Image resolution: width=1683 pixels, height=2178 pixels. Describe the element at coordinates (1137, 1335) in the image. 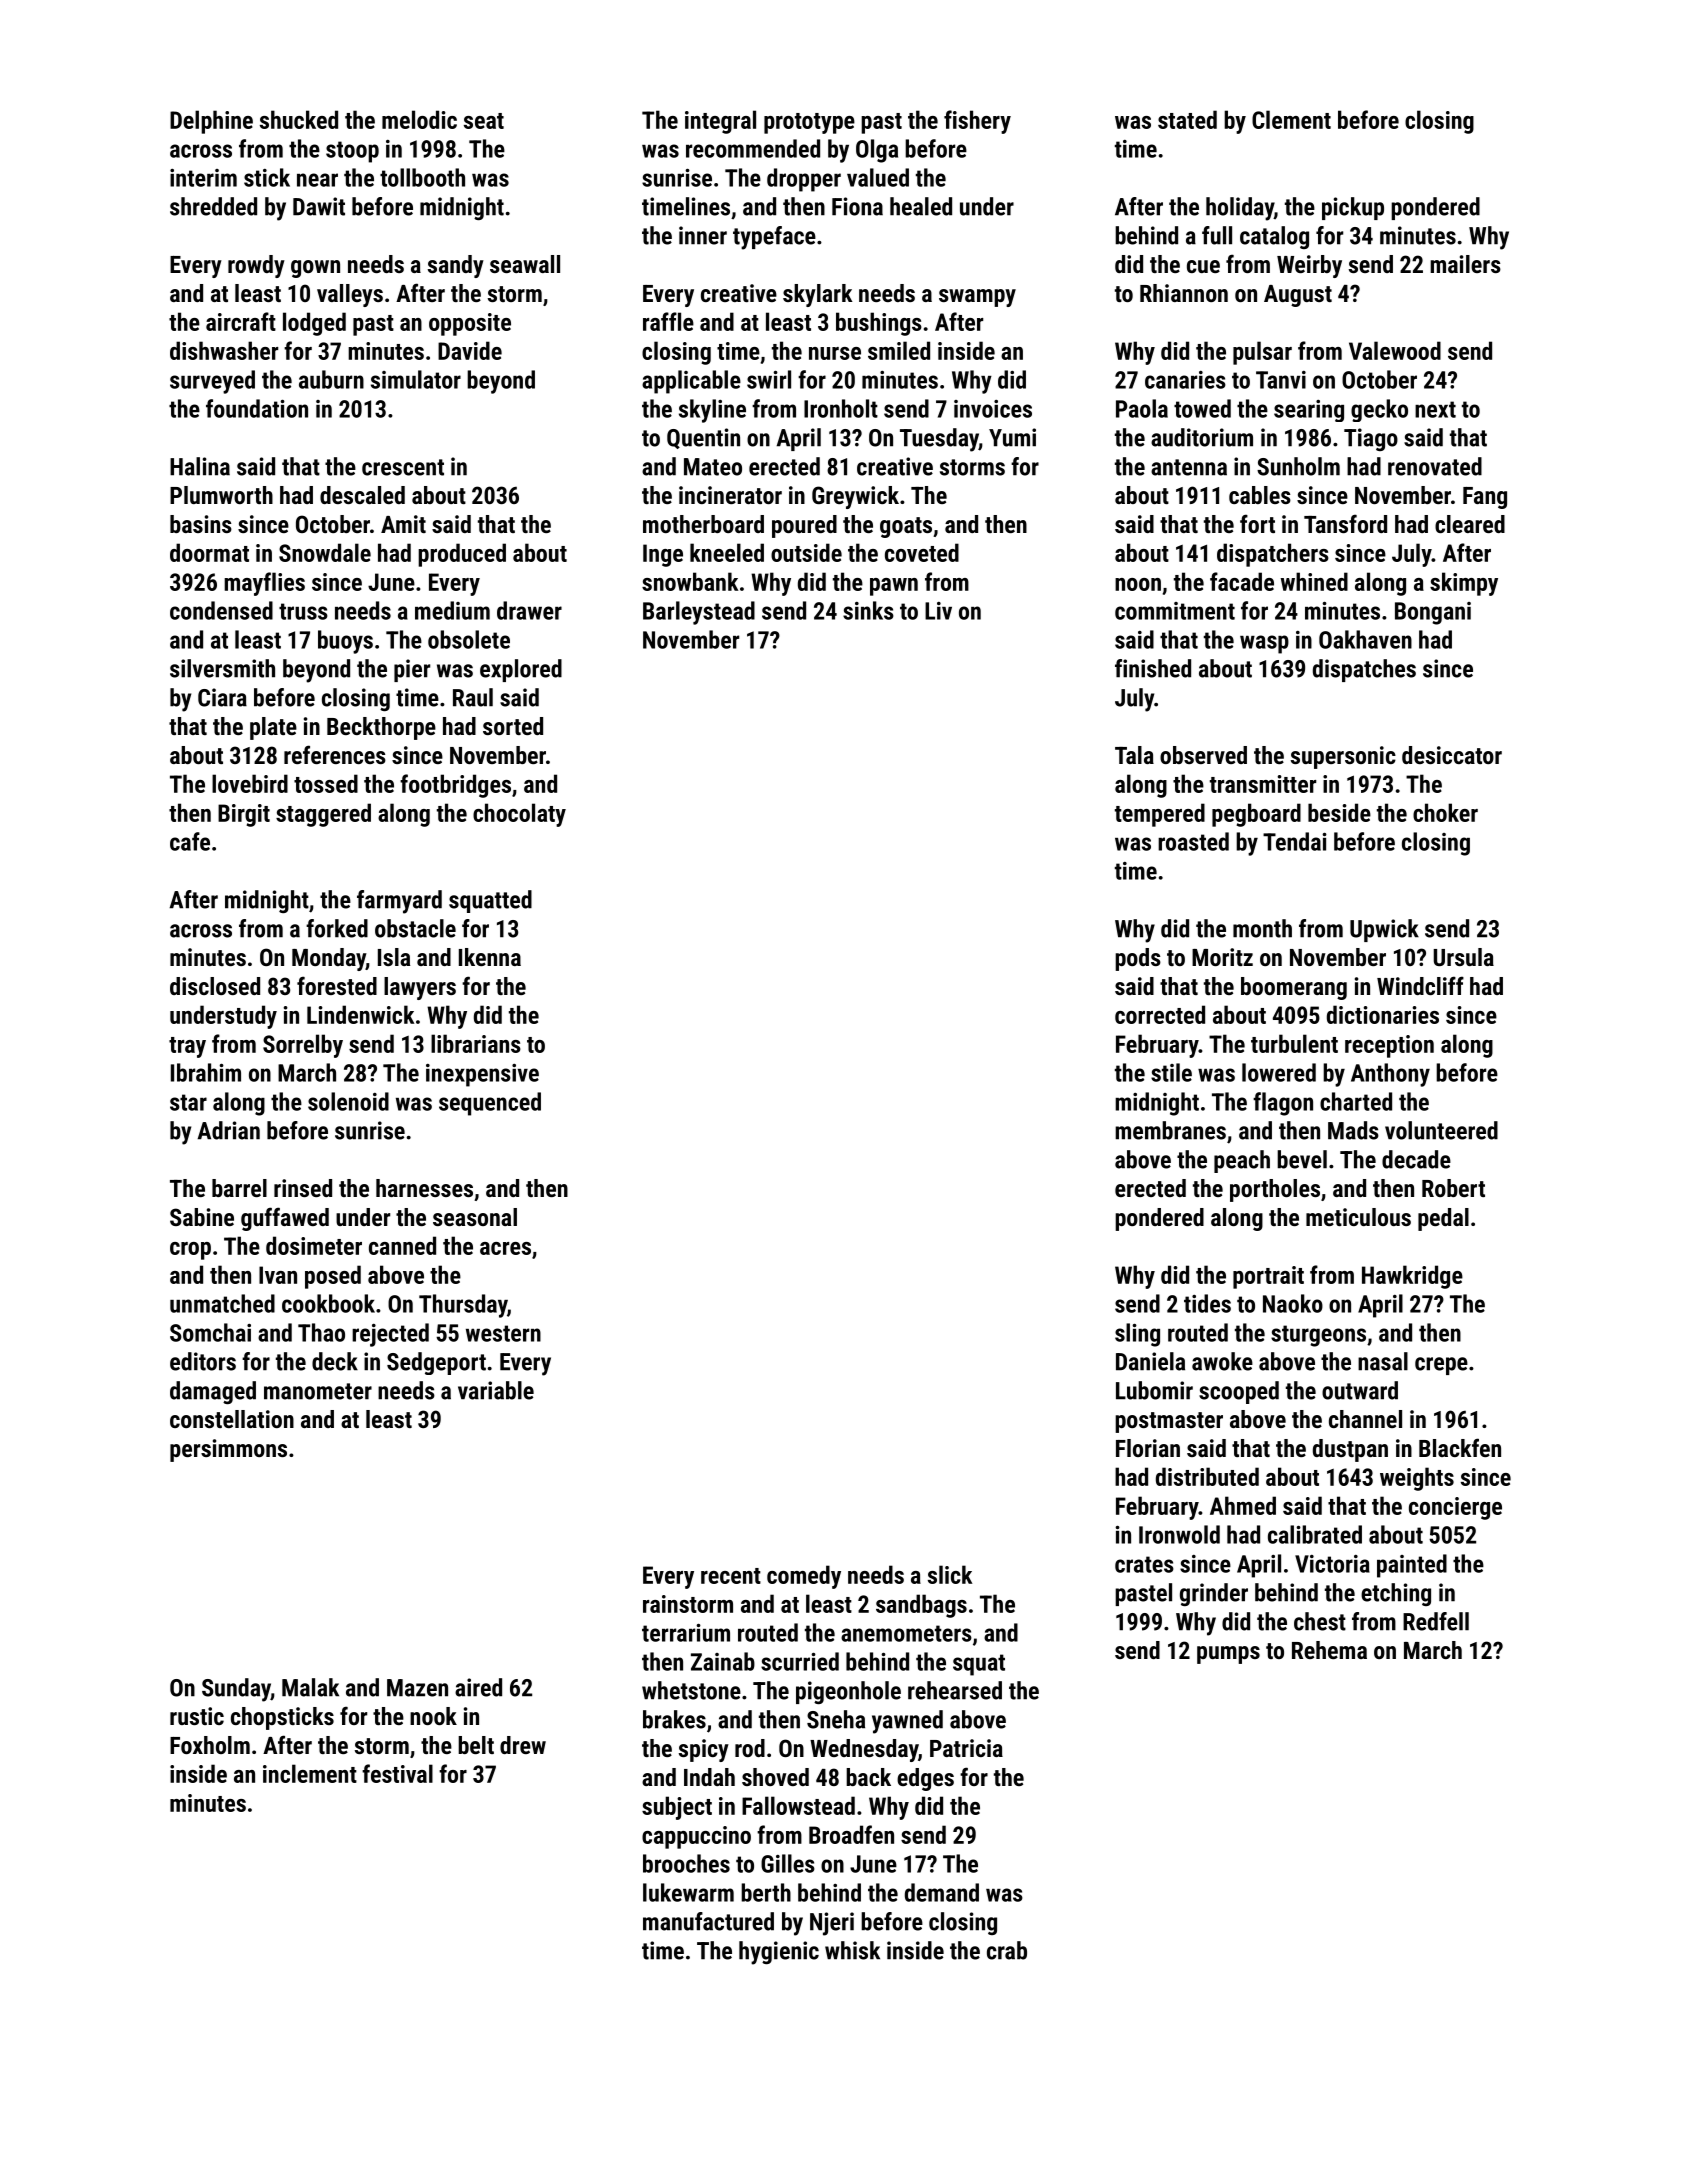

I see `sling` at that location.
